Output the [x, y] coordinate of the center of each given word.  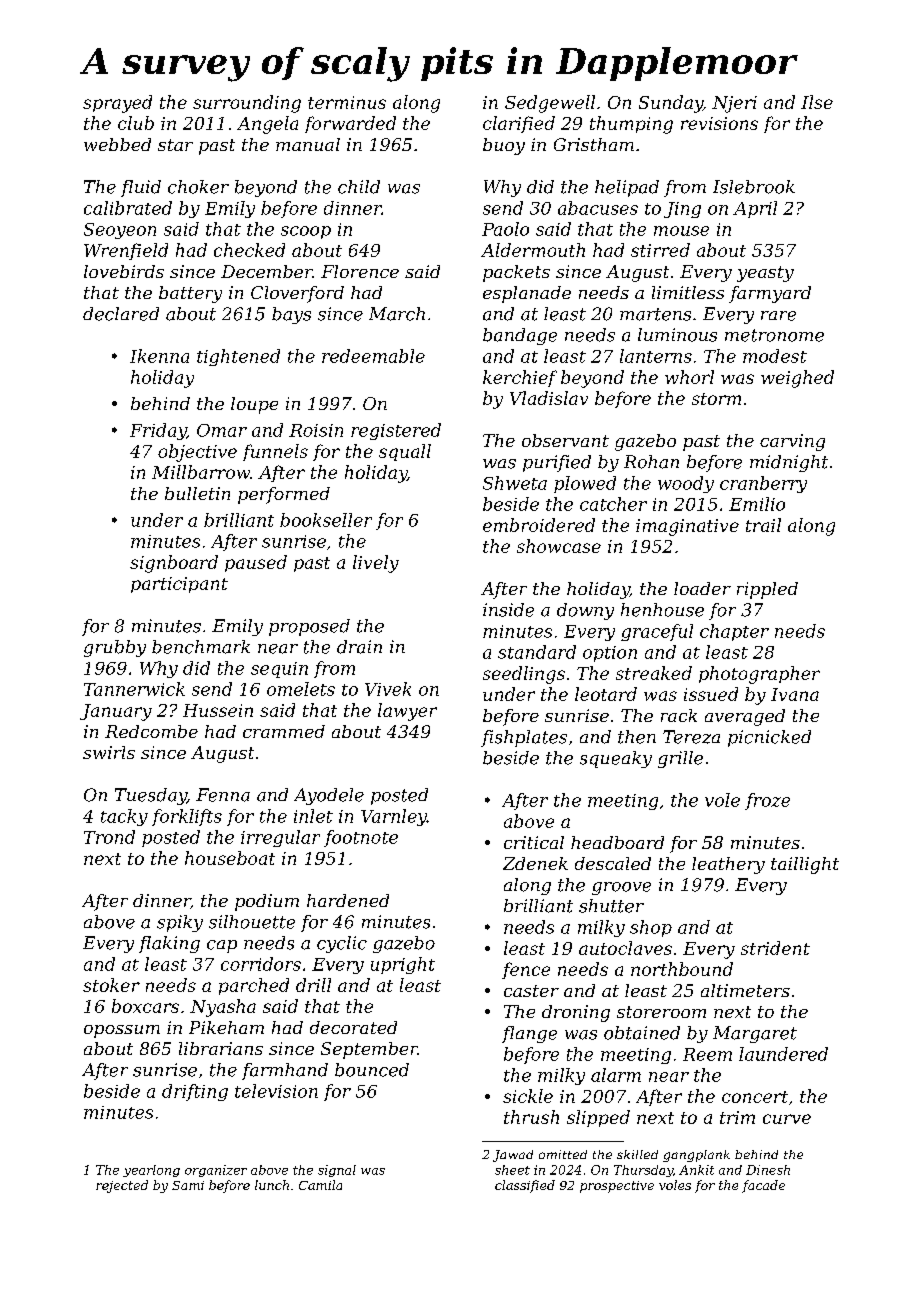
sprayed [117, 104]
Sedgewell [550, 104]
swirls [109, 752]
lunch [272, 1185]
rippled [767, 590]
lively [376, 564]
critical [534, 842]
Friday [158, 431]
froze [767, 801]
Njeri [734, 104]
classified [525, 1186]
